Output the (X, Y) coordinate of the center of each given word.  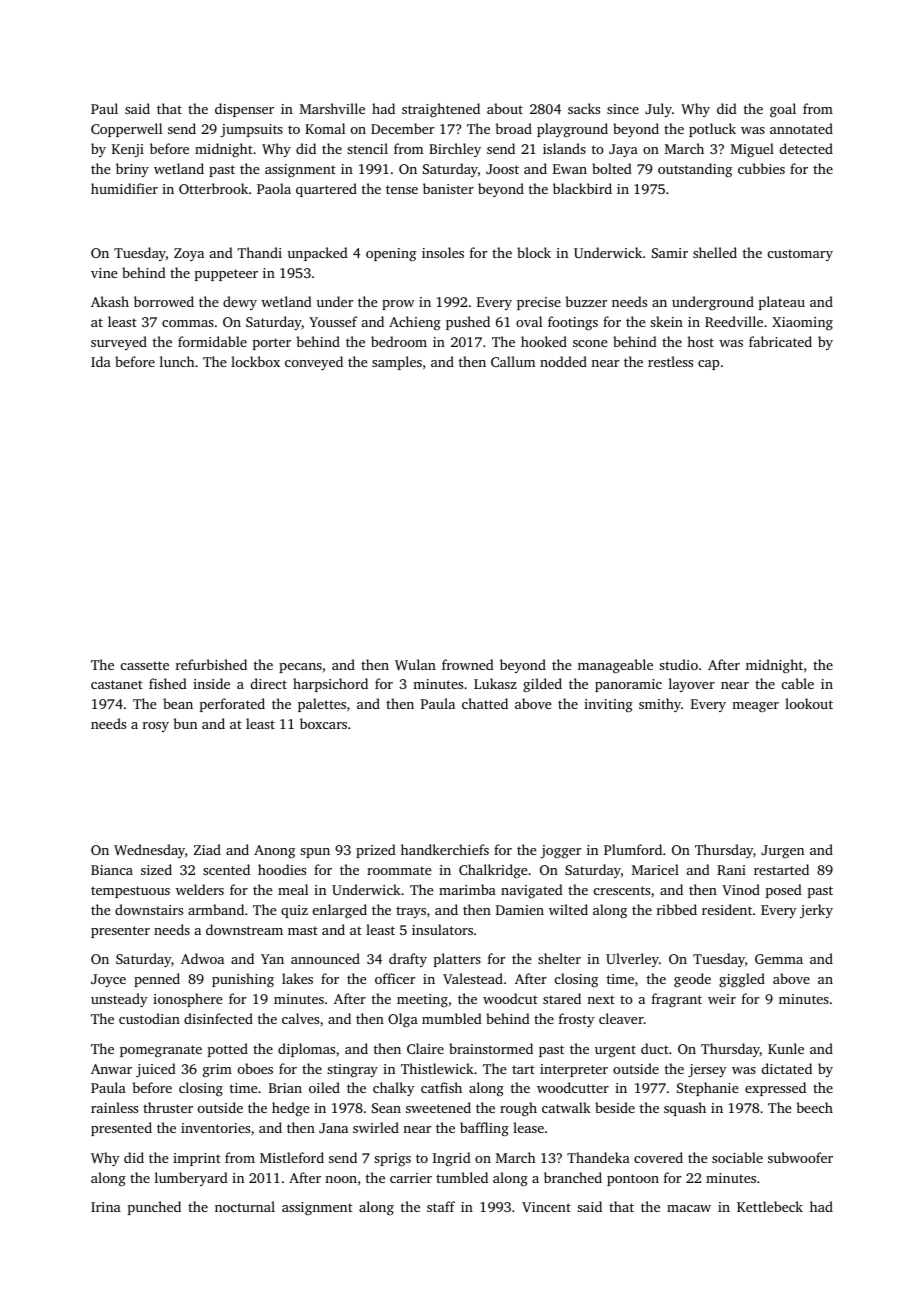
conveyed (314, 363)
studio (678, 664)
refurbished (211, 664)
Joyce (108, 980)
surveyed (119, 343)
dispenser (244, 110)
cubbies (761, 168)
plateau (782, 303)
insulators (442, 929)
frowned (468, 664)
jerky (816, 911)
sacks (584, 108)
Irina (106, 1207)
